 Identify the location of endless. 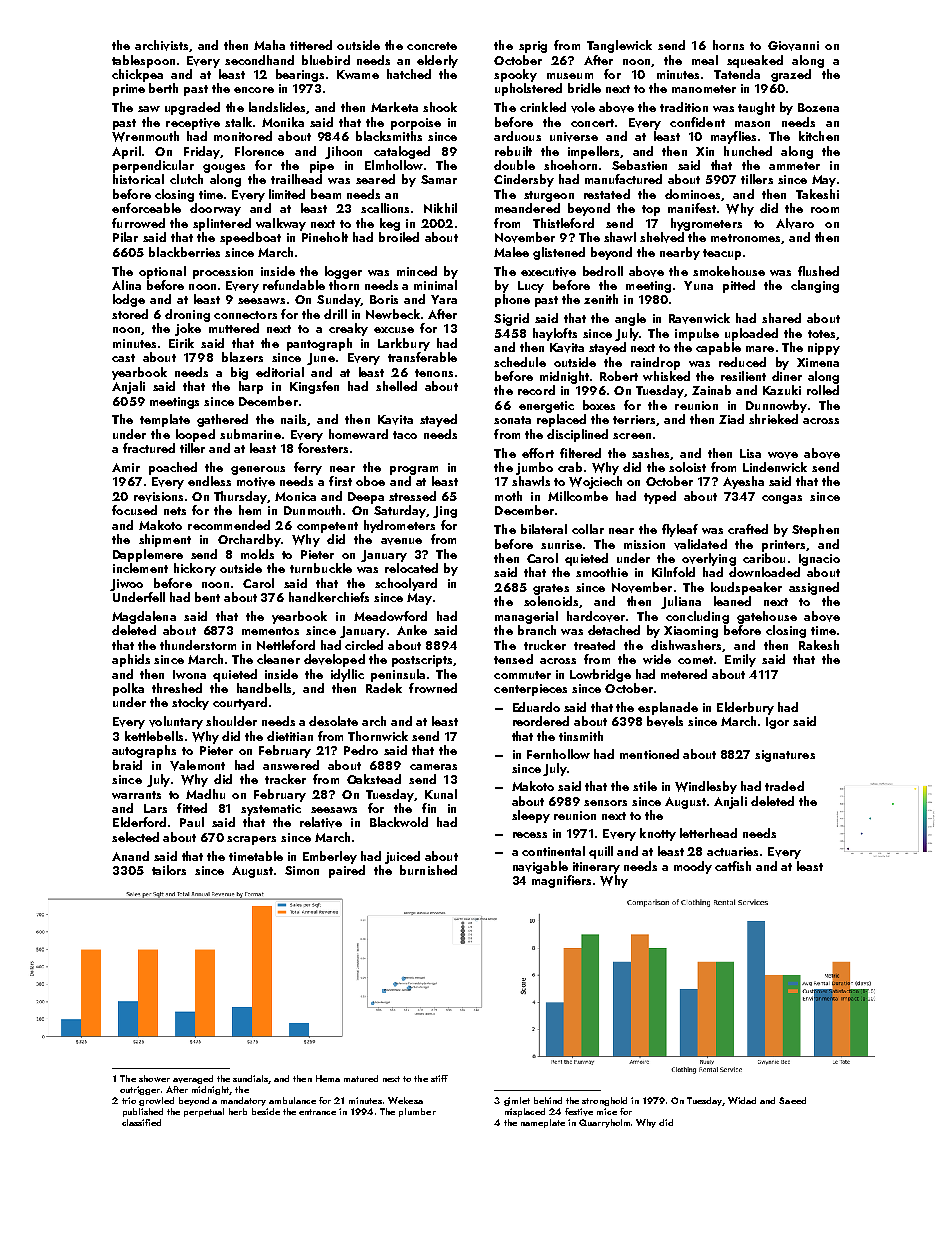
(209, 481).
